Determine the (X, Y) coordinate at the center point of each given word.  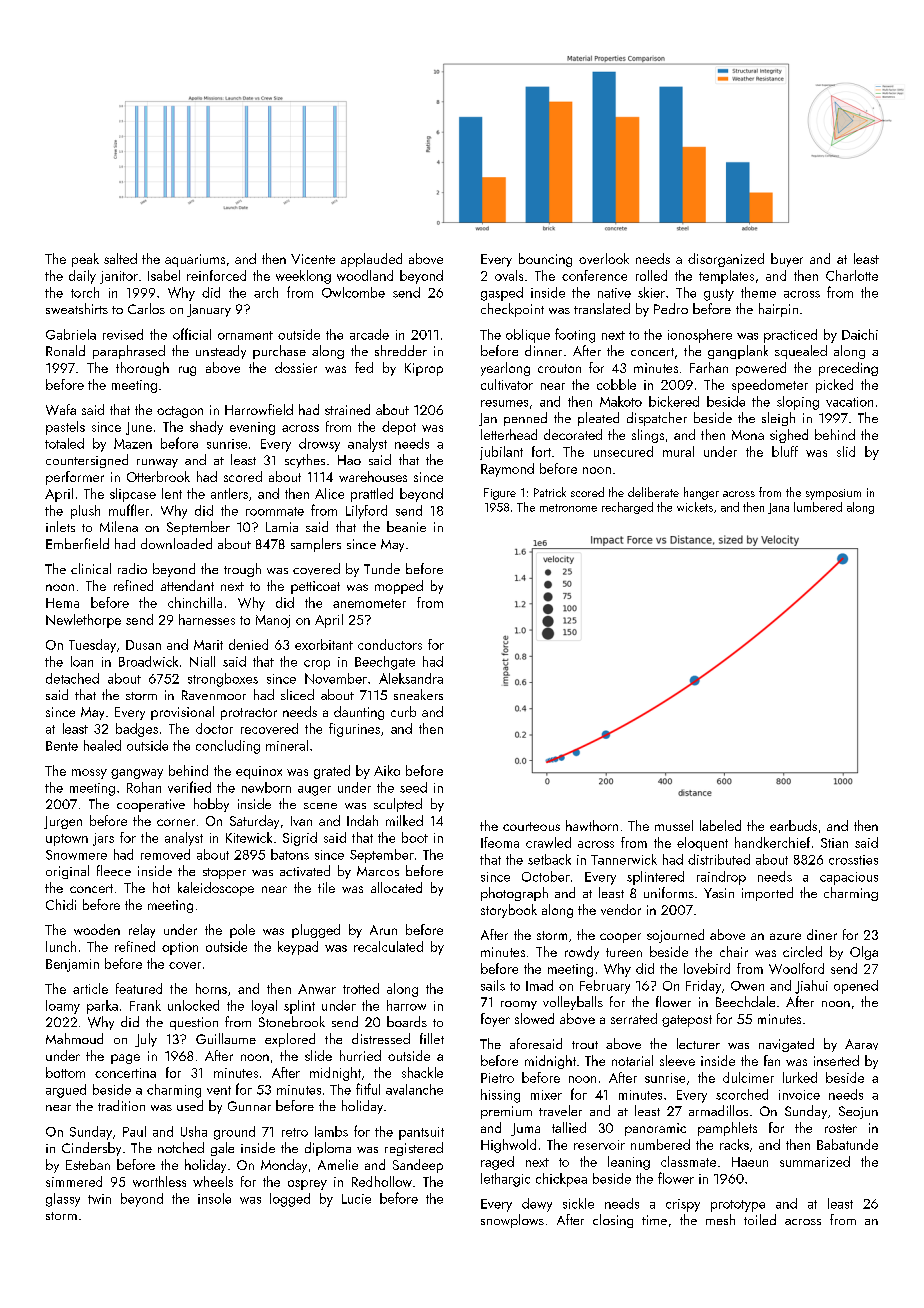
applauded (371, 260)
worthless (159, 1181)
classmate (688, 1161)
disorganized (726, 260)
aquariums (195, 260)
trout (585, 1045)
